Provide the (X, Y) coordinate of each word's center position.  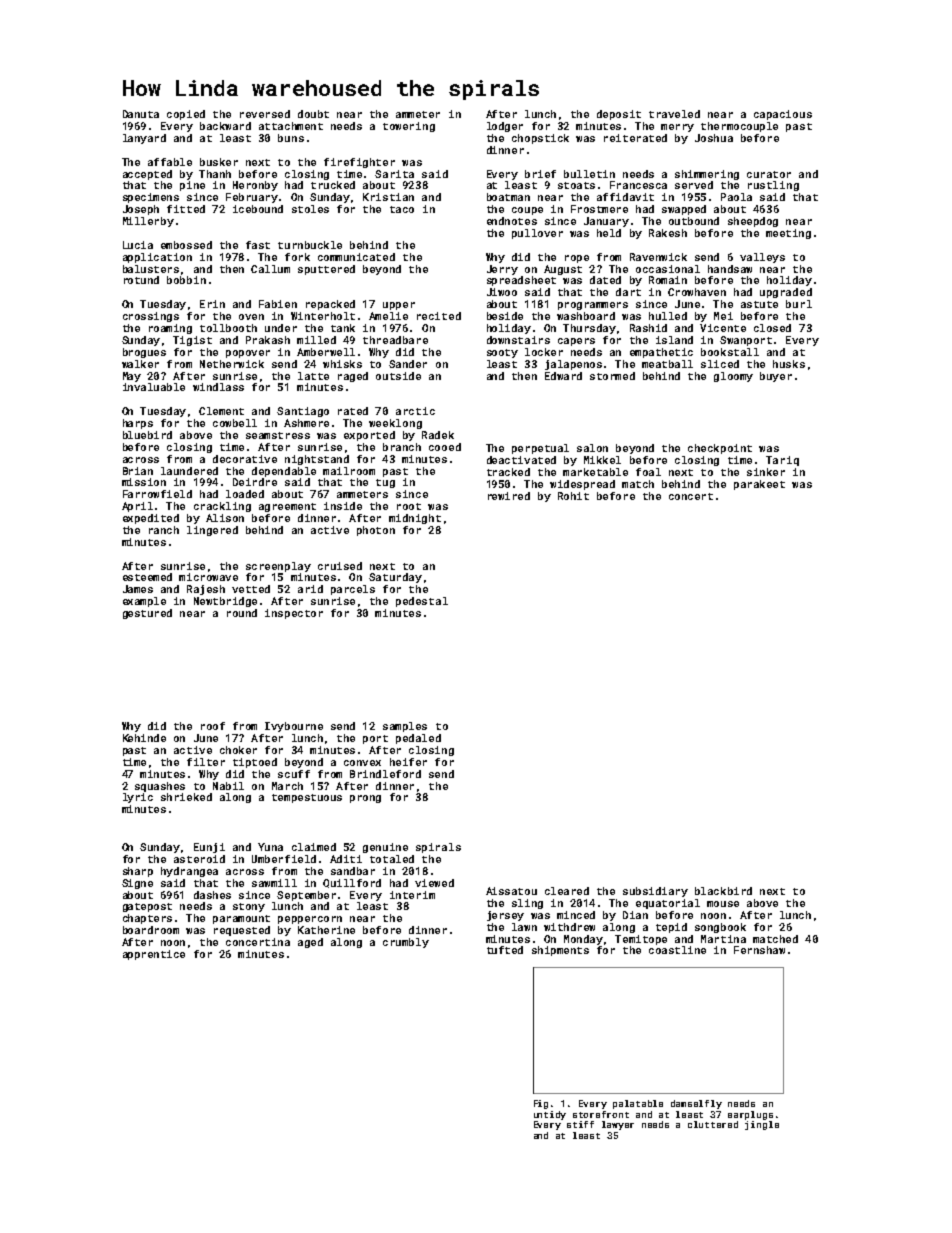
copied (186, 115)
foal (648, 472)
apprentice (154, 955)
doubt (313, 114)
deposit (619, 115)
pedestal (422, 602)
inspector (294, 614)
